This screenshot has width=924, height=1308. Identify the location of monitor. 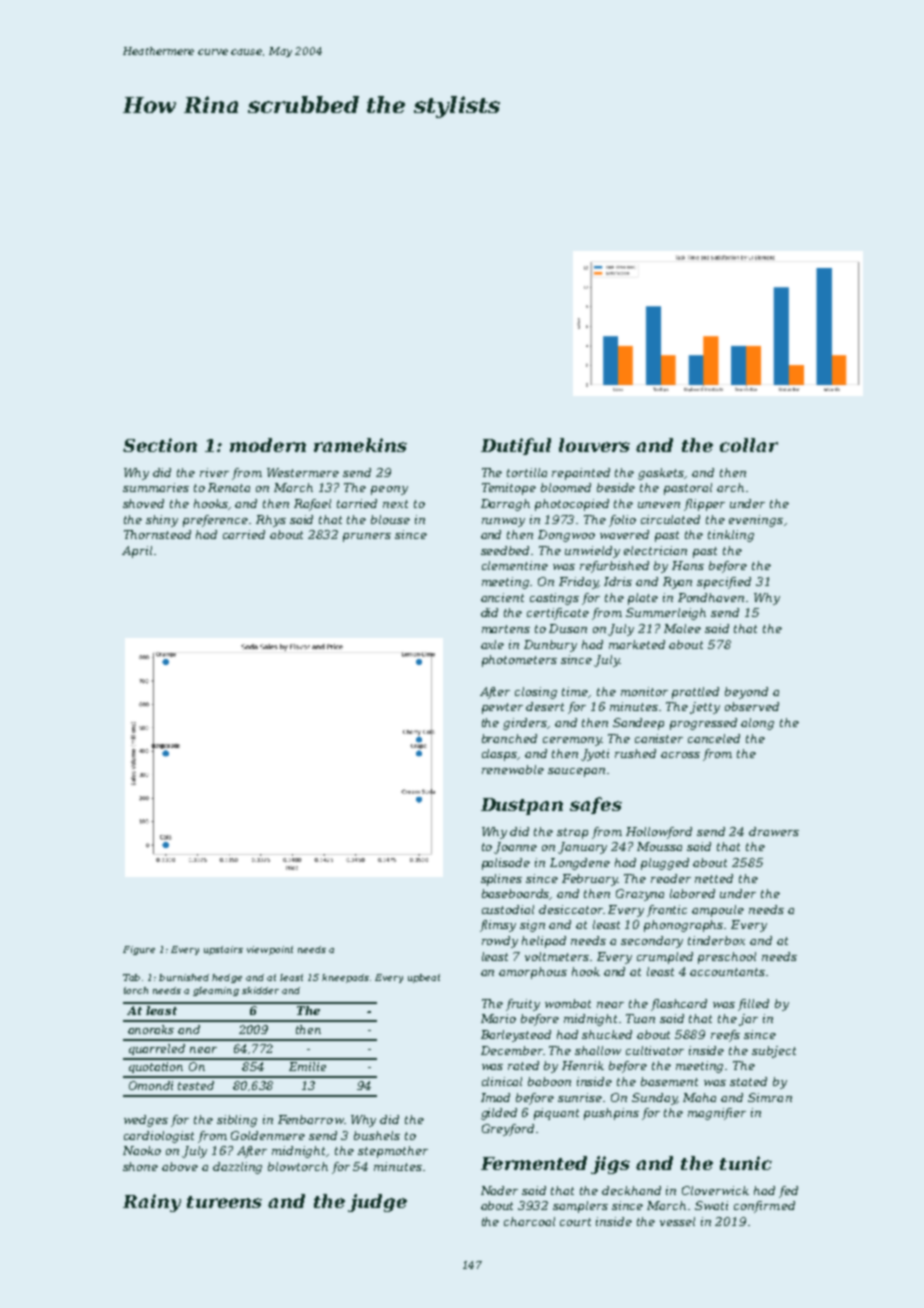
(644, 691).
